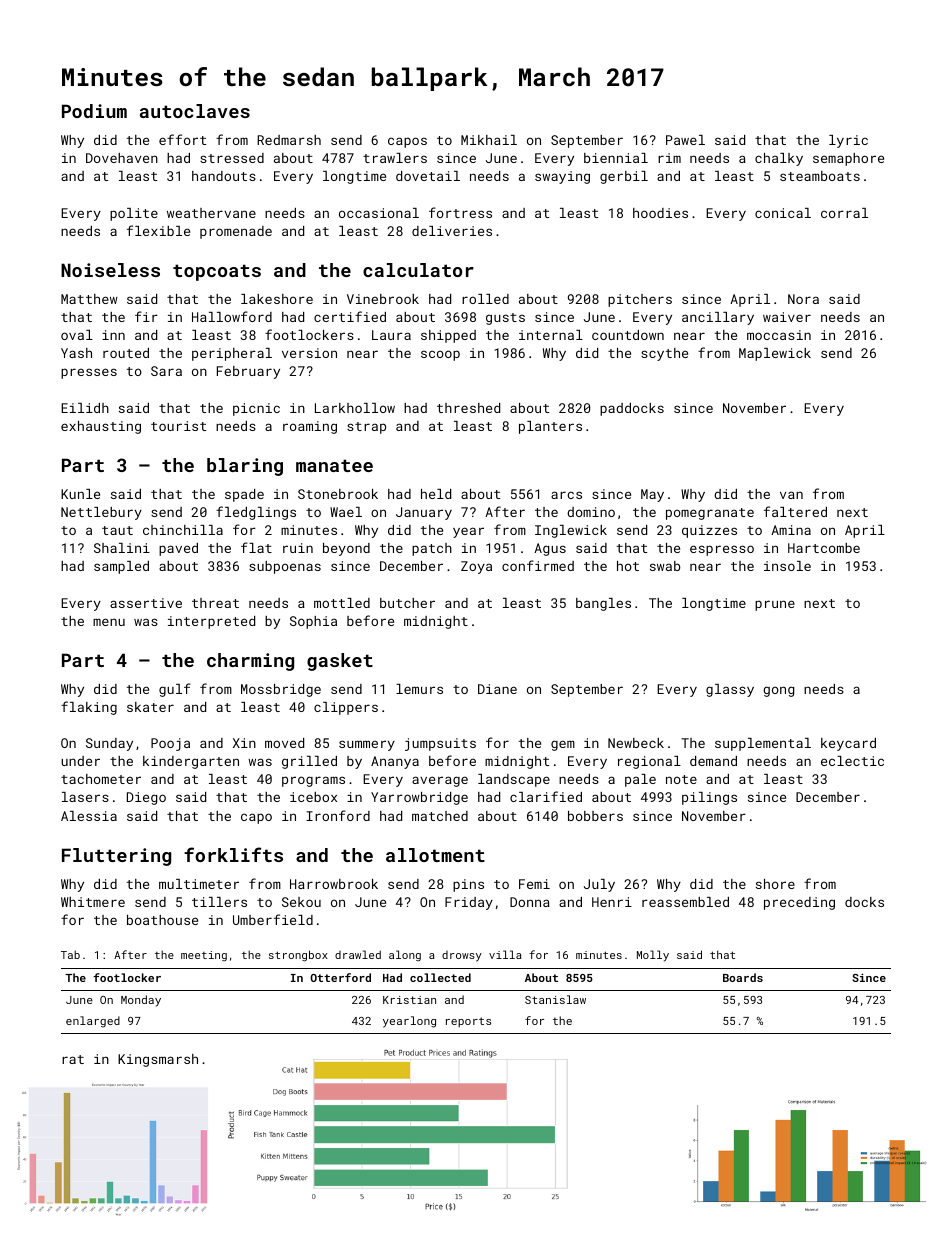  Describe the element at coordinates (273, 919) in the image. I see `Umberfield` at that location.
